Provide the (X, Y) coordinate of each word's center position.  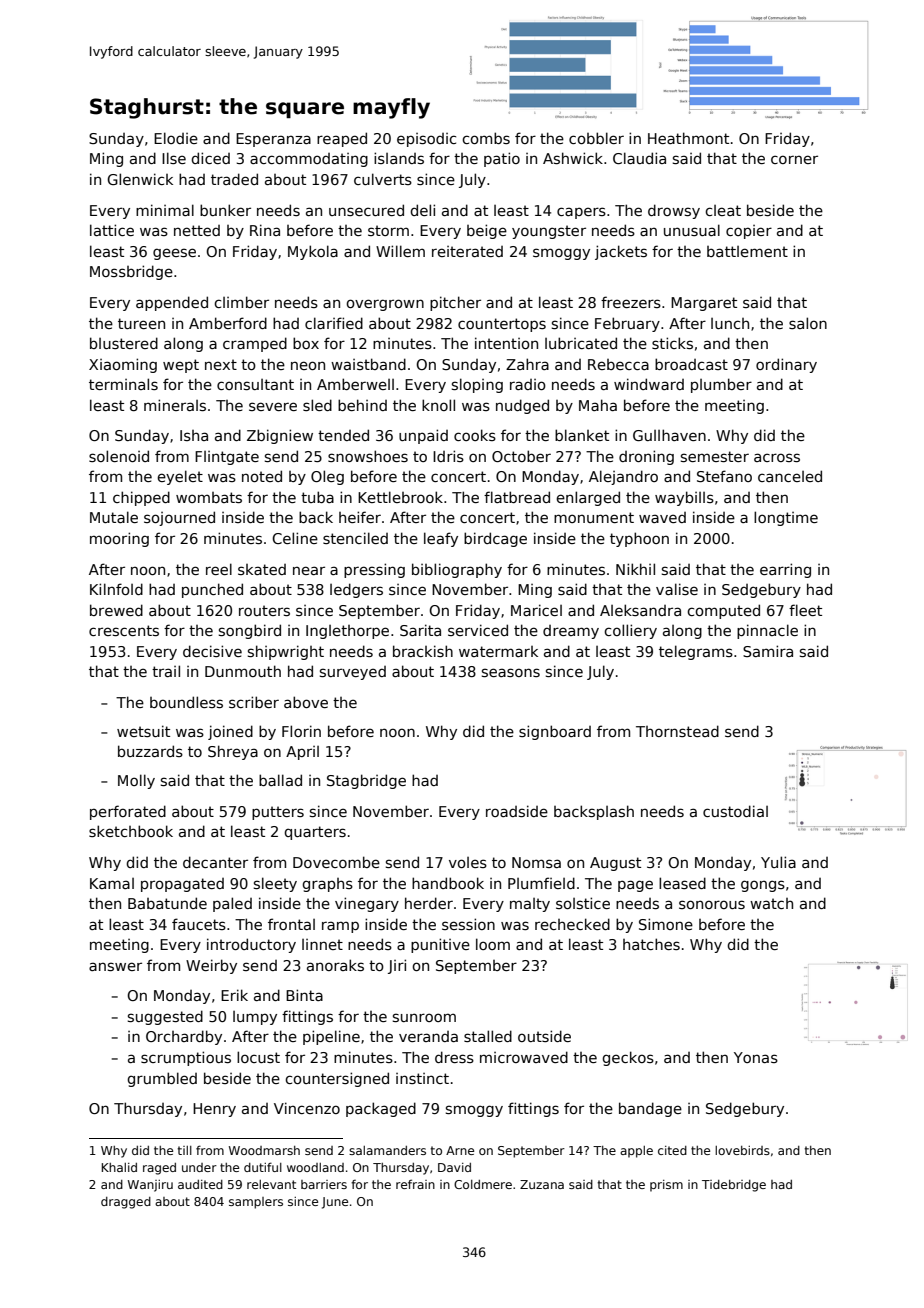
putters (278, 813)
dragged (126, 1203)
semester (715, 456)
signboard (555, 732)
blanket (582, 435)
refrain (415, 1184)
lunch (730, 323)
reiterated (467, 251)
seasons (511, 672)
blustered (124, 343)
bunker (225, 210)
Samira (768, 651)
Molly (136, 781)
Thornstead (677, 731)
